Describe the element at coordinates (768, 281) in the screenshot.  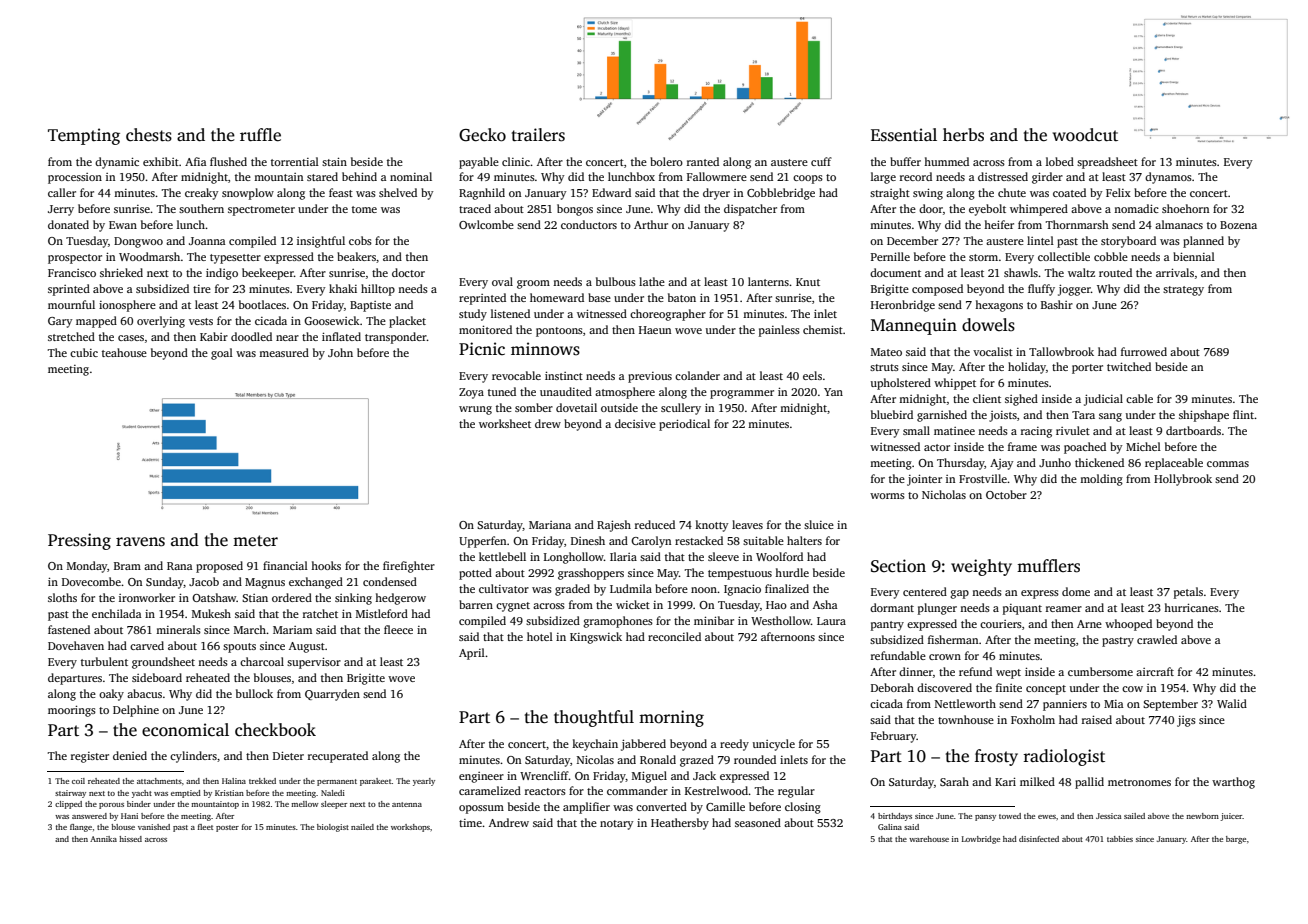
I see `lanterns` at that location.
